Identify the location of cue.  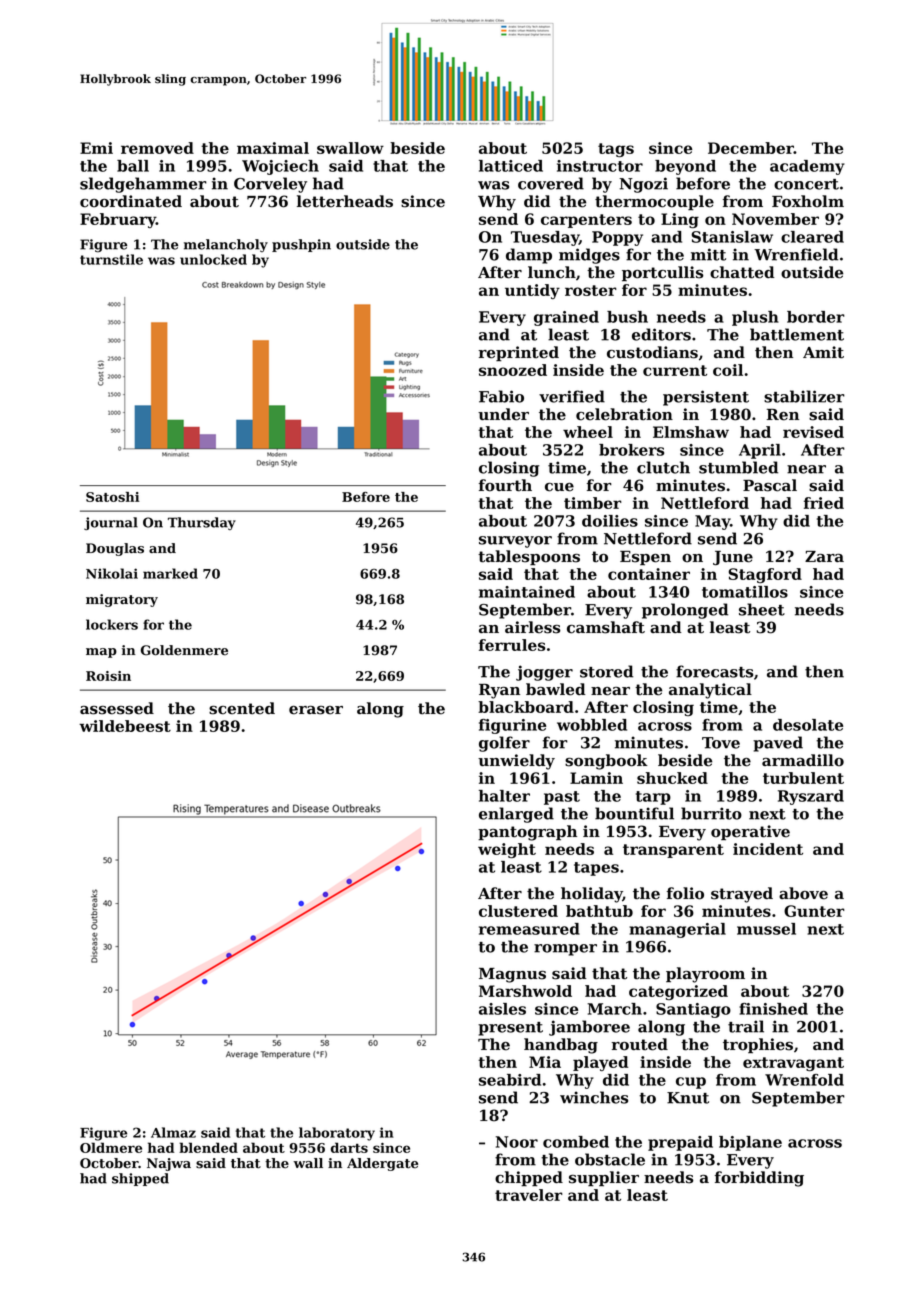
(559, 487).
